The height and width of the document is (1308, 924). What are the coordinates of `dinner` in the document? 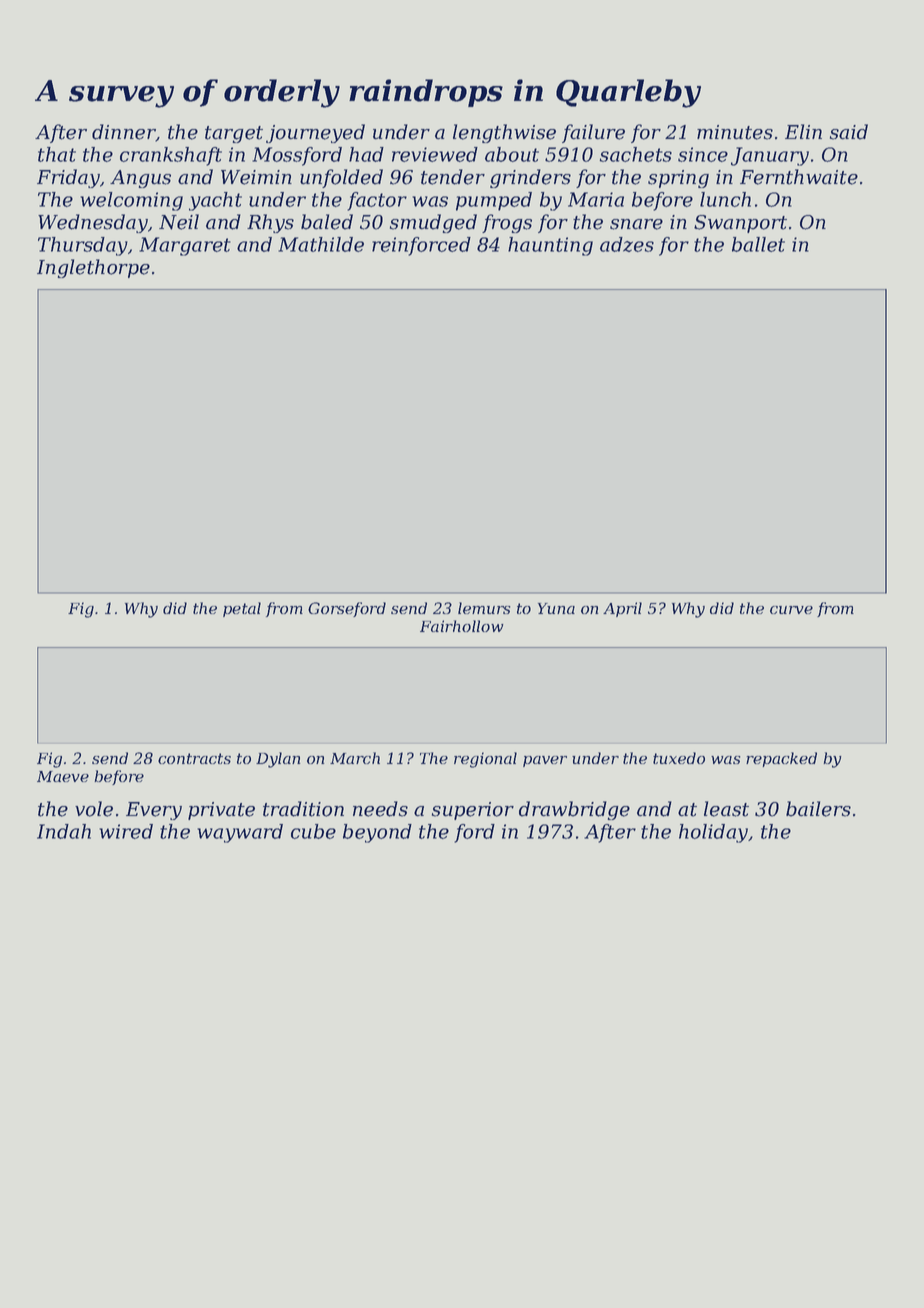 It's located at (124, 133).
